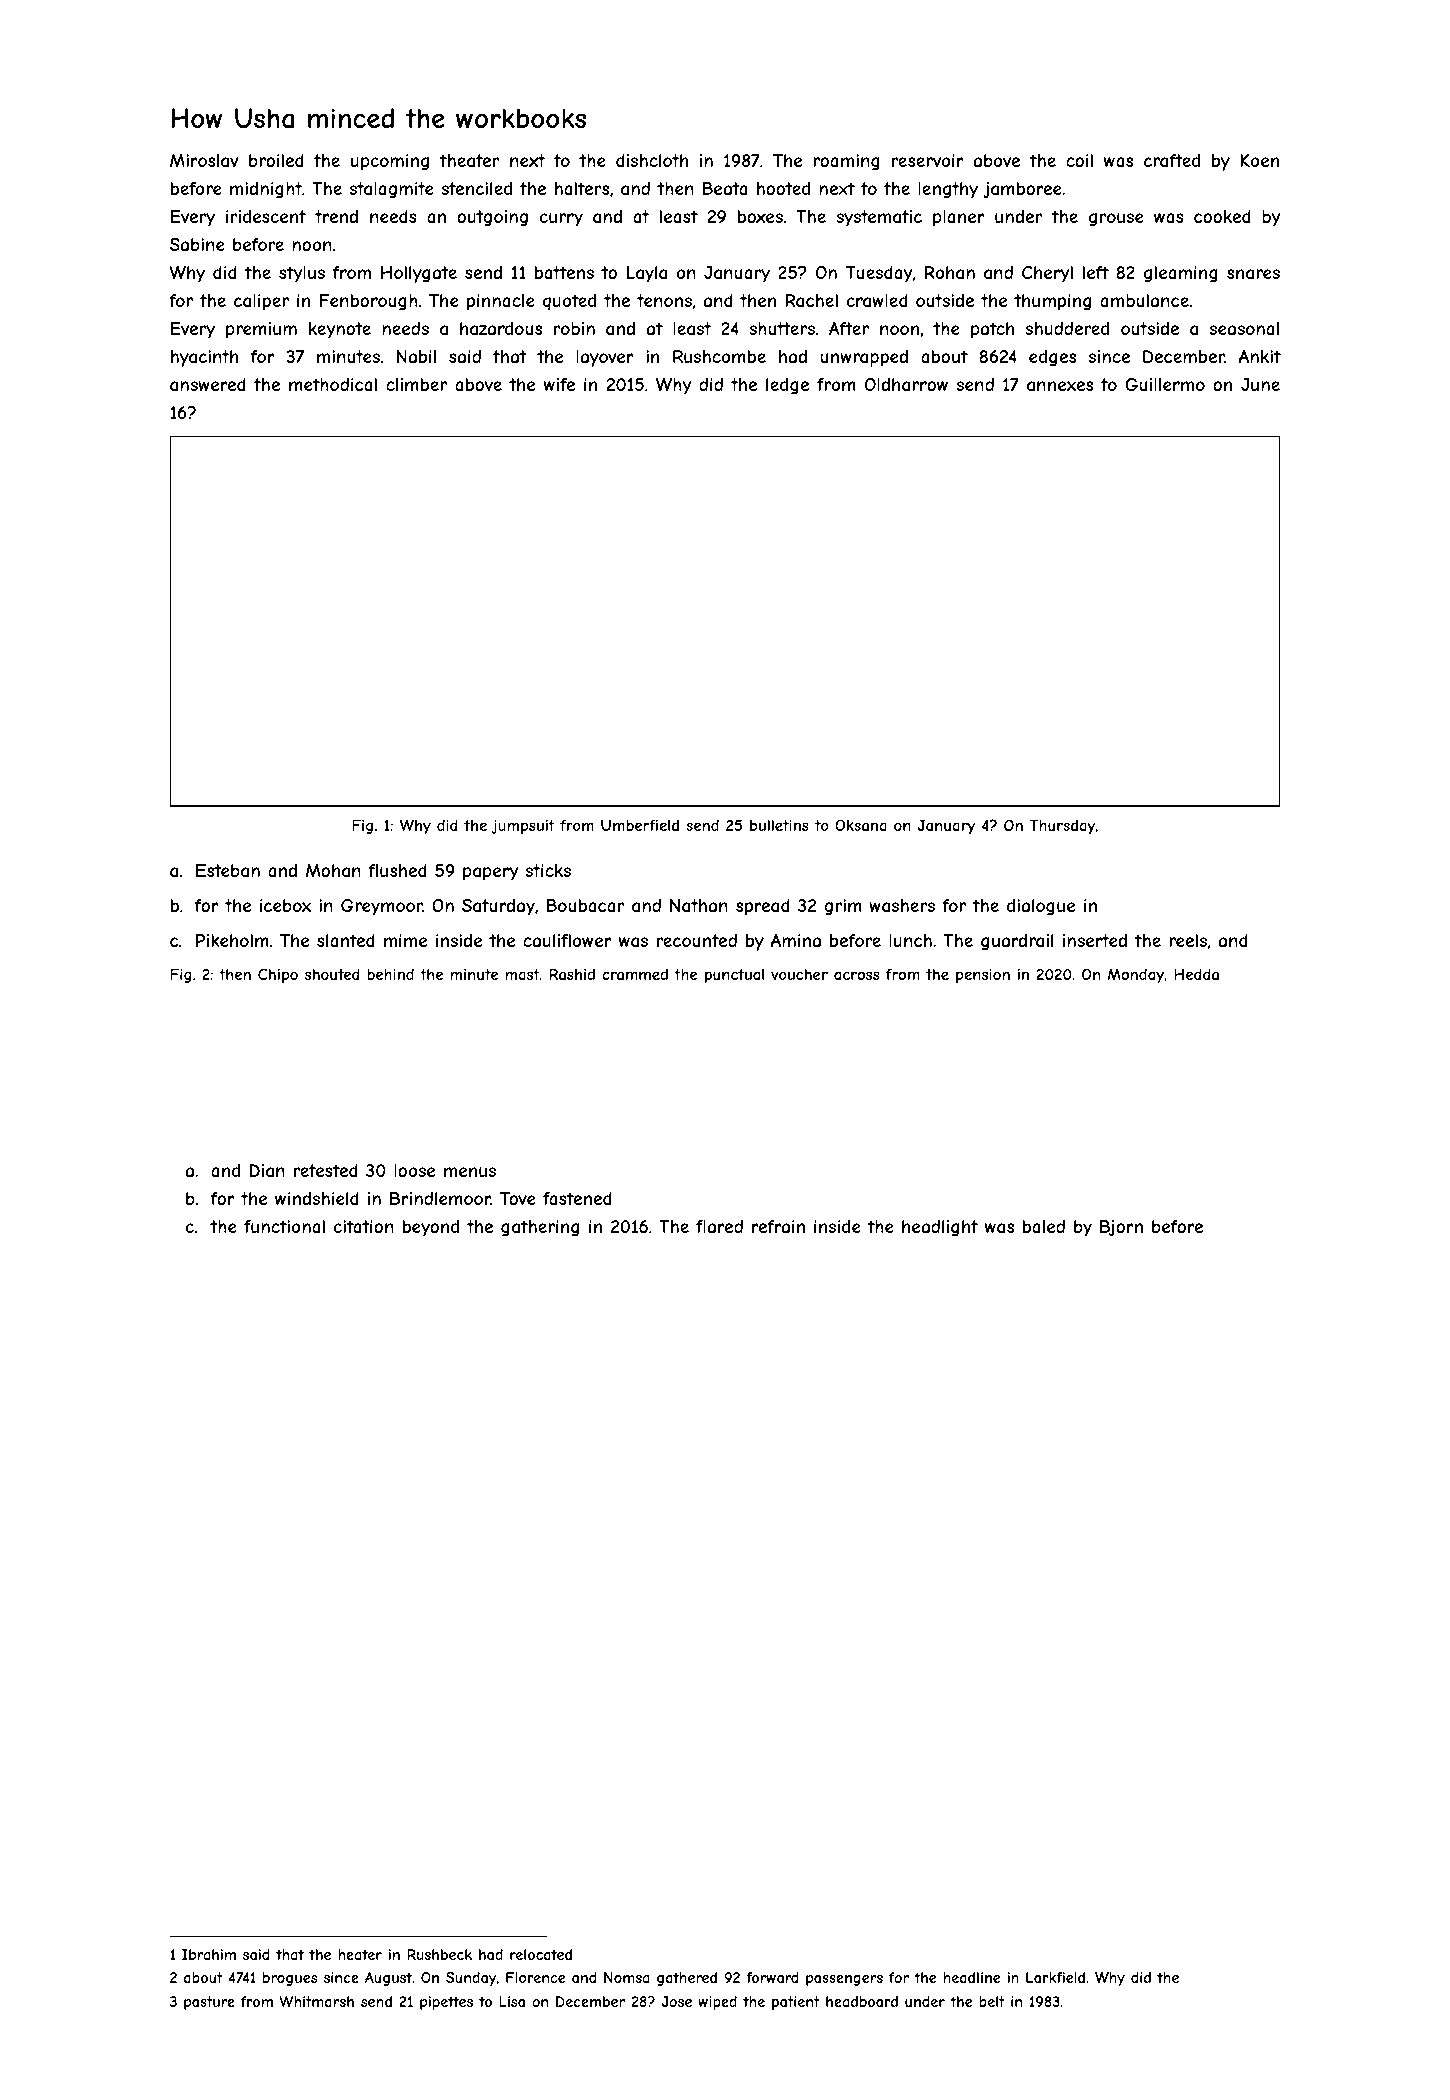  Describe the element at coordinates (388, 1979) in the page. I see `August` at that location.
